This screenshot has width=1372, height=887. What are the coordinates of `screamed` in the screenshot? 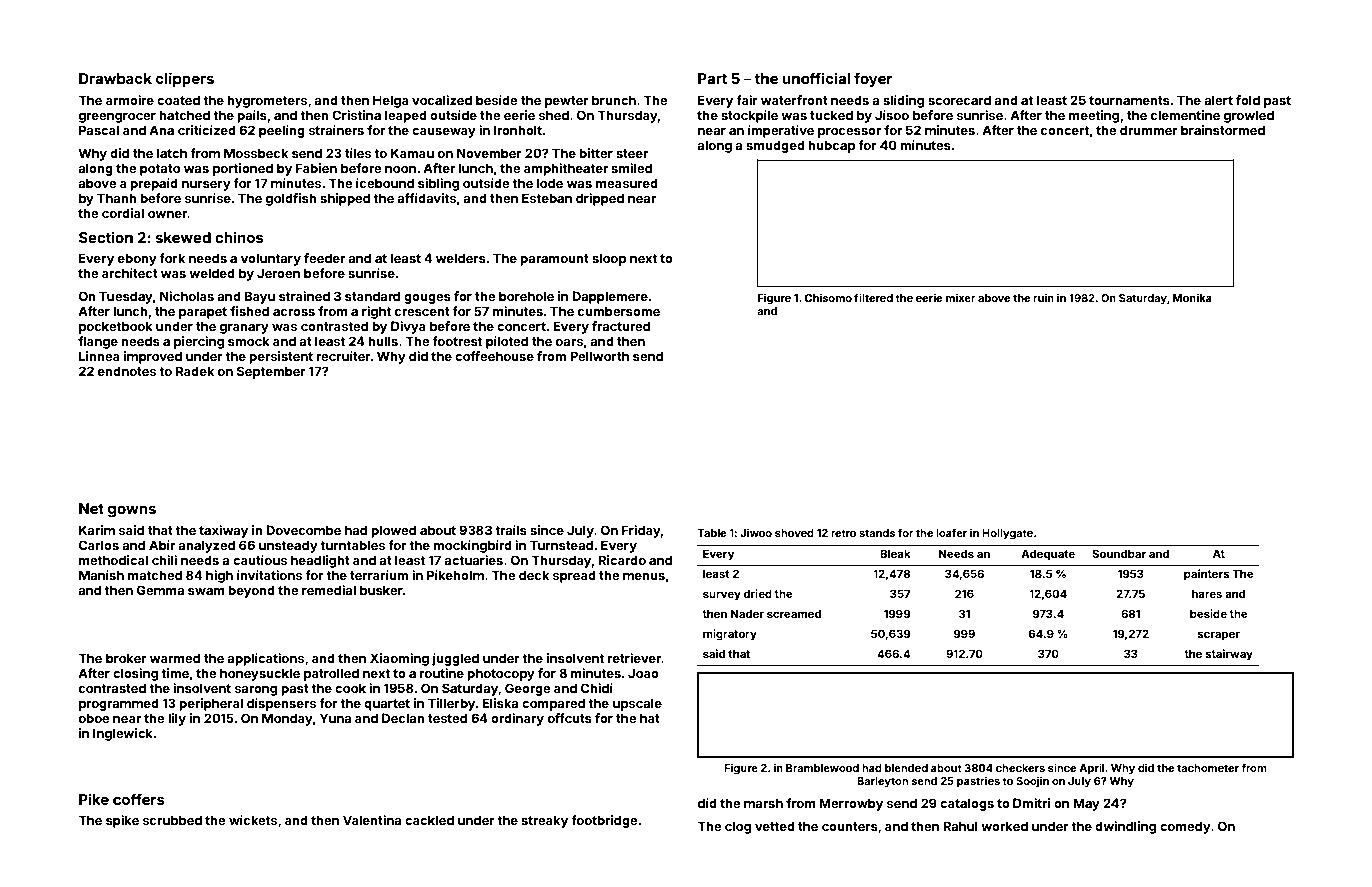 It's located at (794, 613).
